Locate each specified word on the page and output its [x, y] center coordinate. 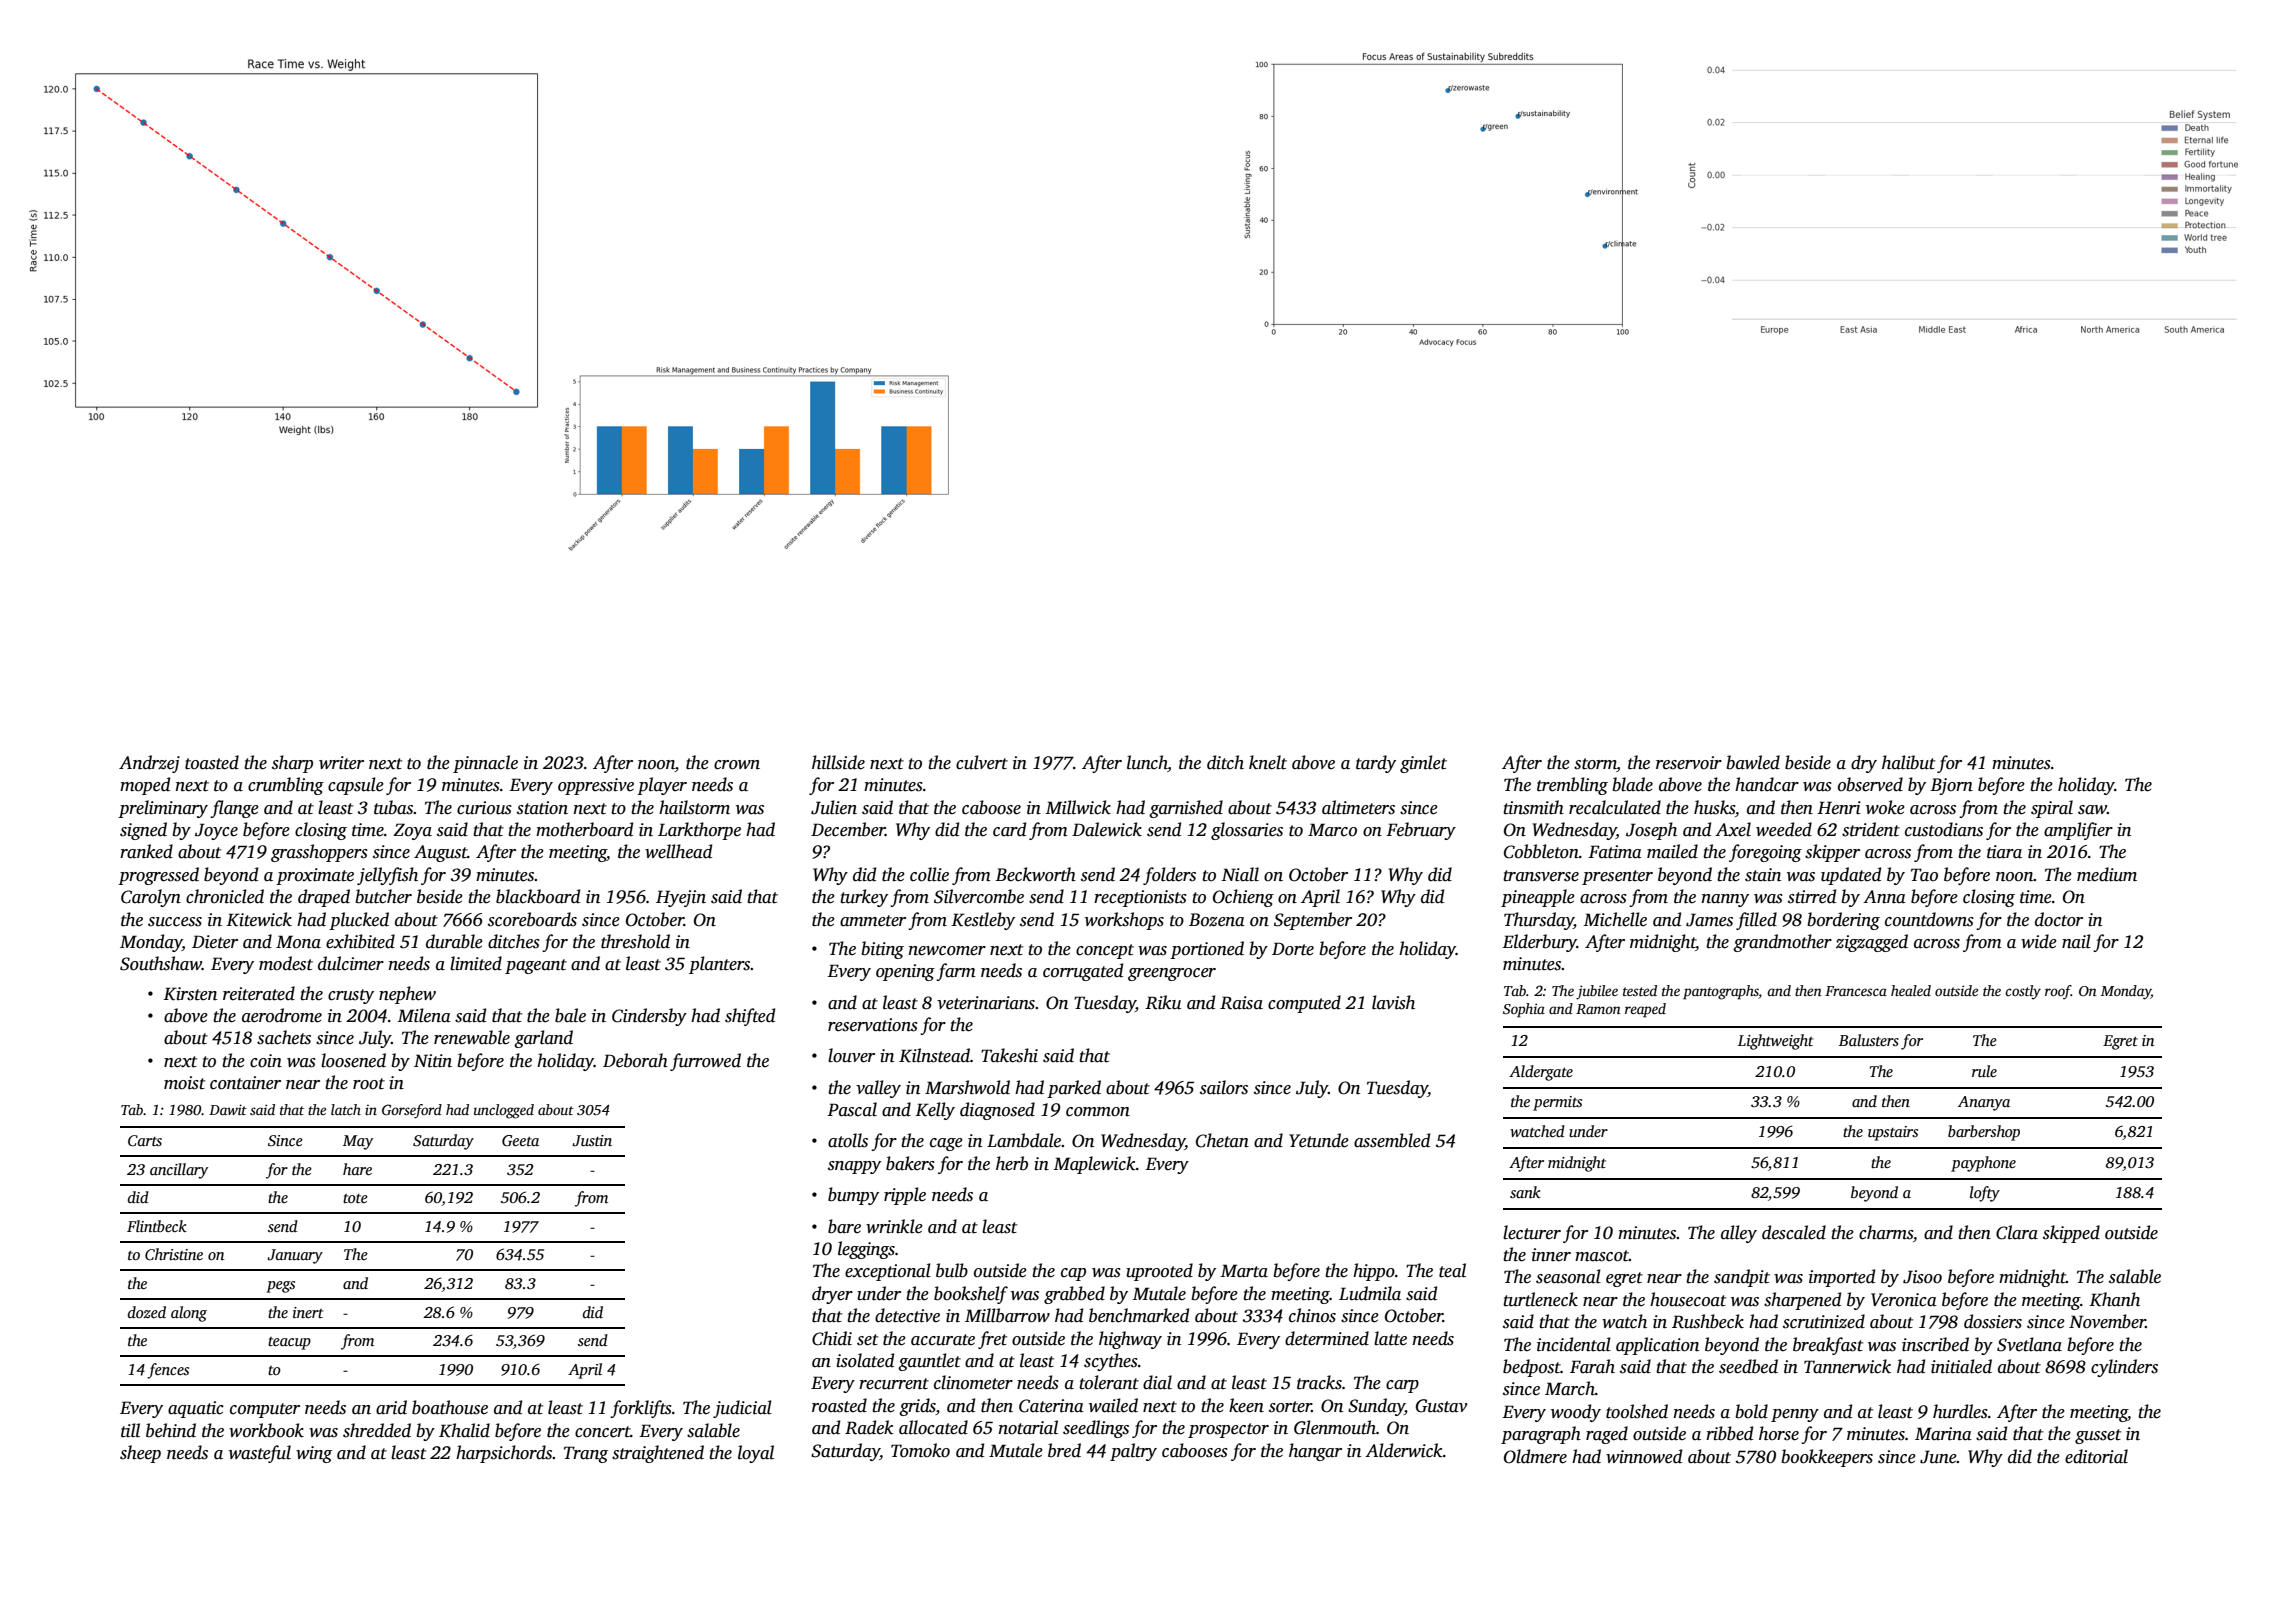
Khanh [2114, 1299]
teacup [289, 1343]
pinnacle [485, 764]
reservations [873, 1025]
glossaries [1247, 831]
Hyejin [681, 898]
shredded [377, 1430]
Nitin [433, 1061]
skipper [1832, 853]
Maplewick [1095, 1165]
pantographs [1721, 992]
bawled [1753, 762]
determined [1327, 1338]
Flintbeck [157, 1226]
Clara [2017, 1232]
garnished [1186, 809]
